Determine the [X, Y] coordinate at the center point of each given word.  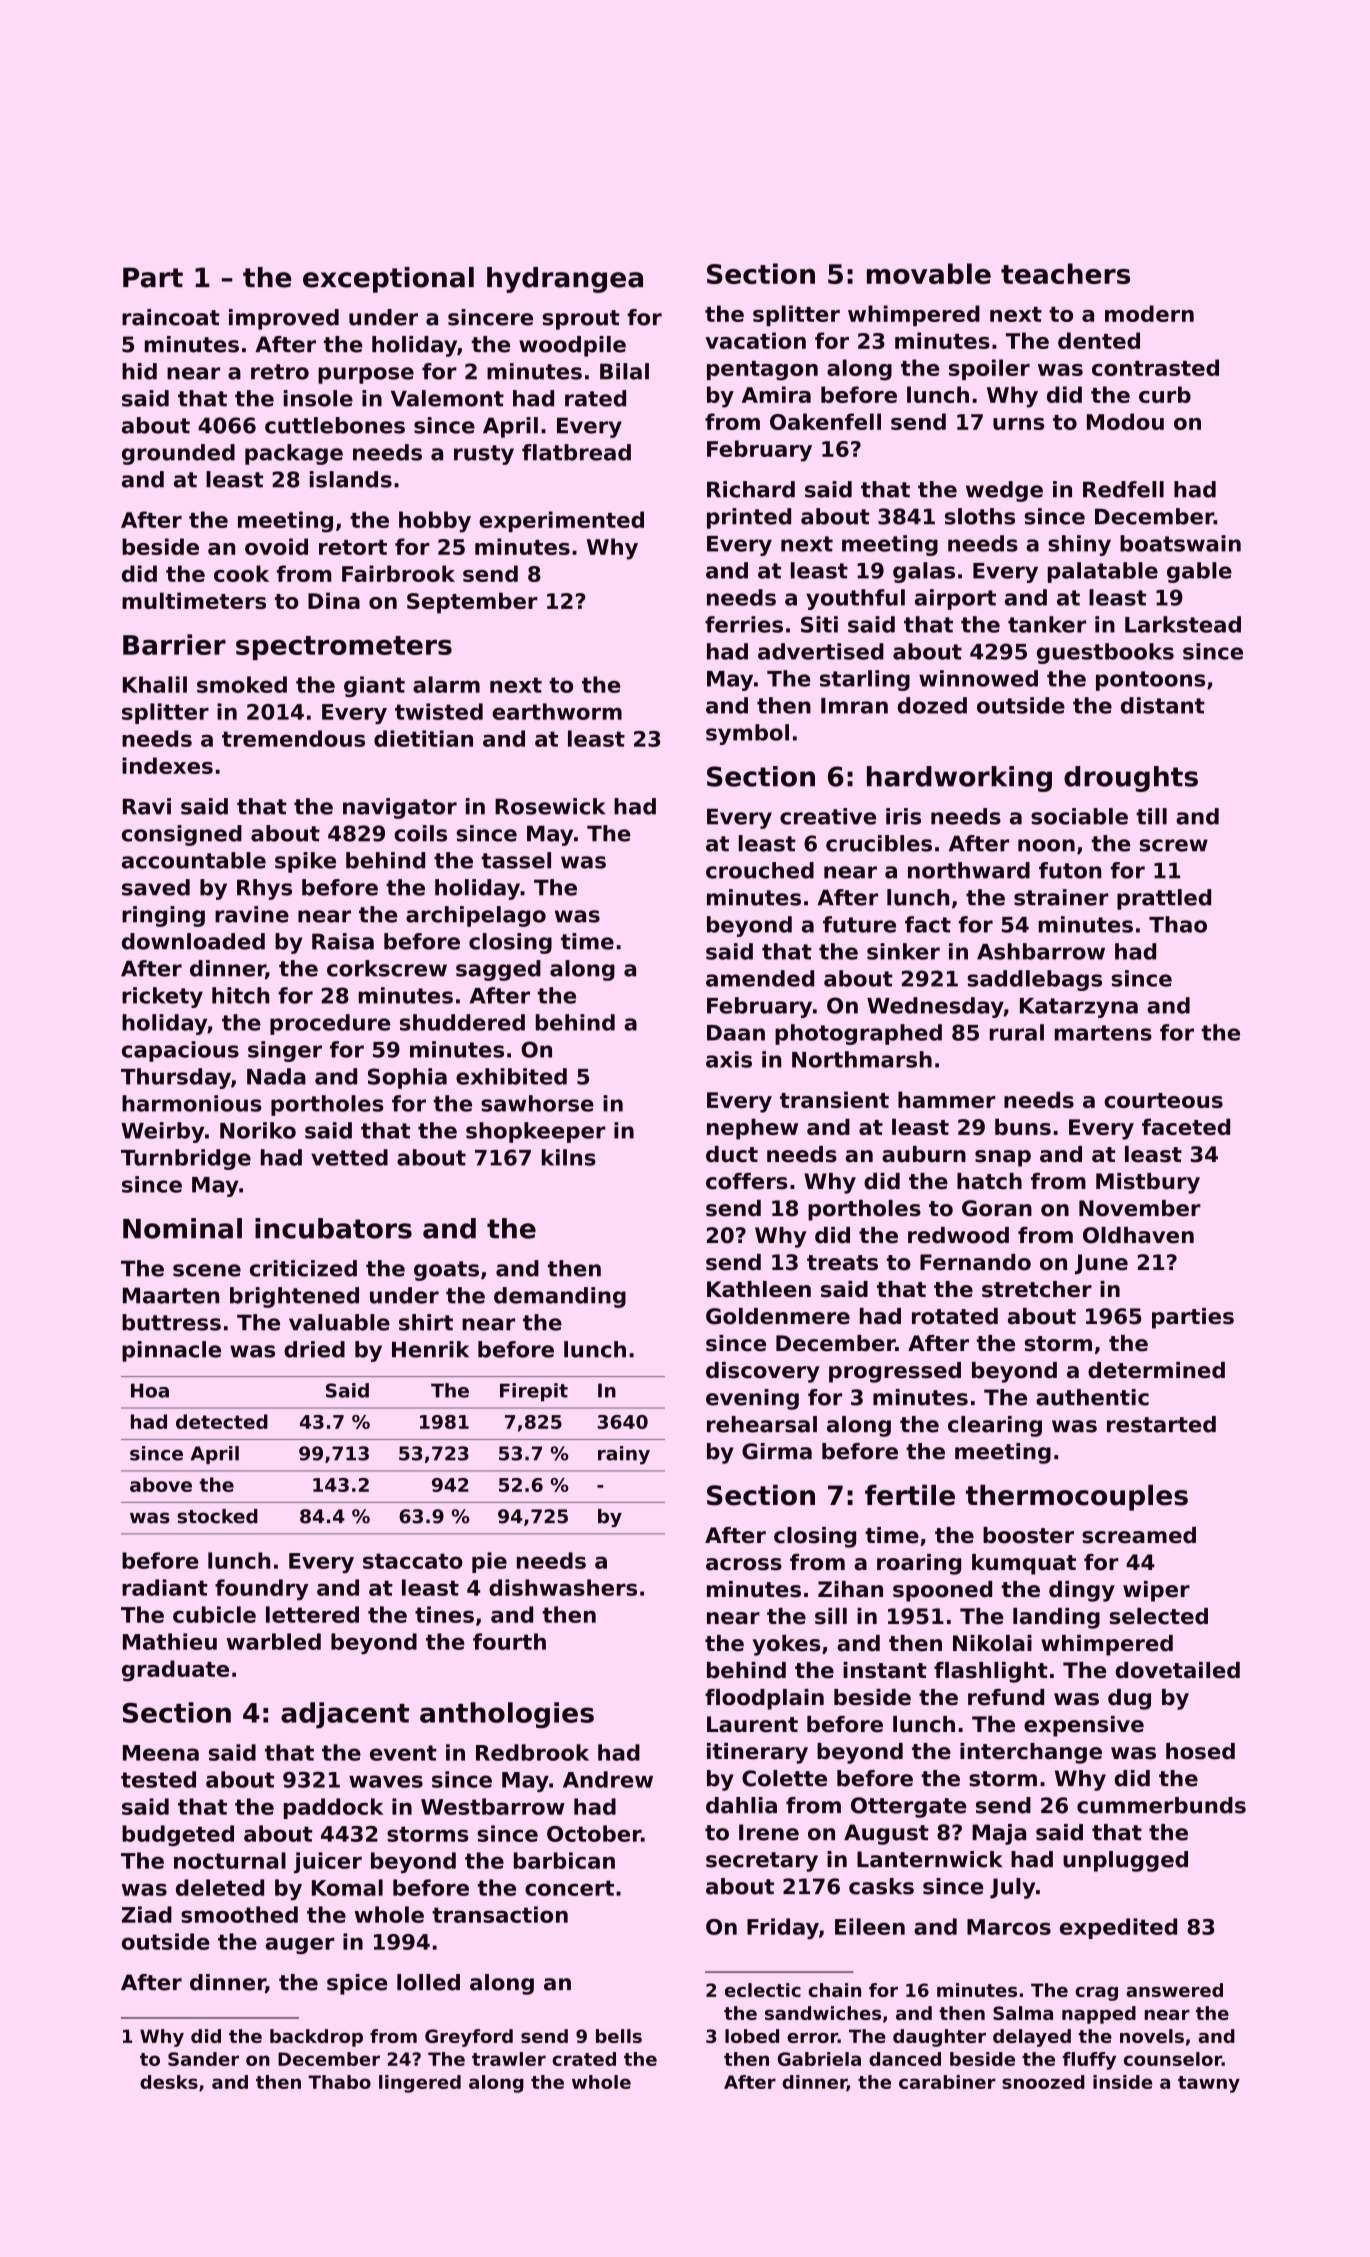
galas [924, 572]
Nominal [182, 1228]
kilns [569, 1157]
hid [139, 371]
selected [1159, 1616]
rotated [955, 1316]
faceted [1186, 1126]
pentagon [762, 371]
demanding [560, 1297]
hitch [240, 995]
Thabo [339, 2082]
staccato [413, 1561]
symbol [747, 734]
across [744, 1564]
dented [1099, 340]
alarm [446, 684]
